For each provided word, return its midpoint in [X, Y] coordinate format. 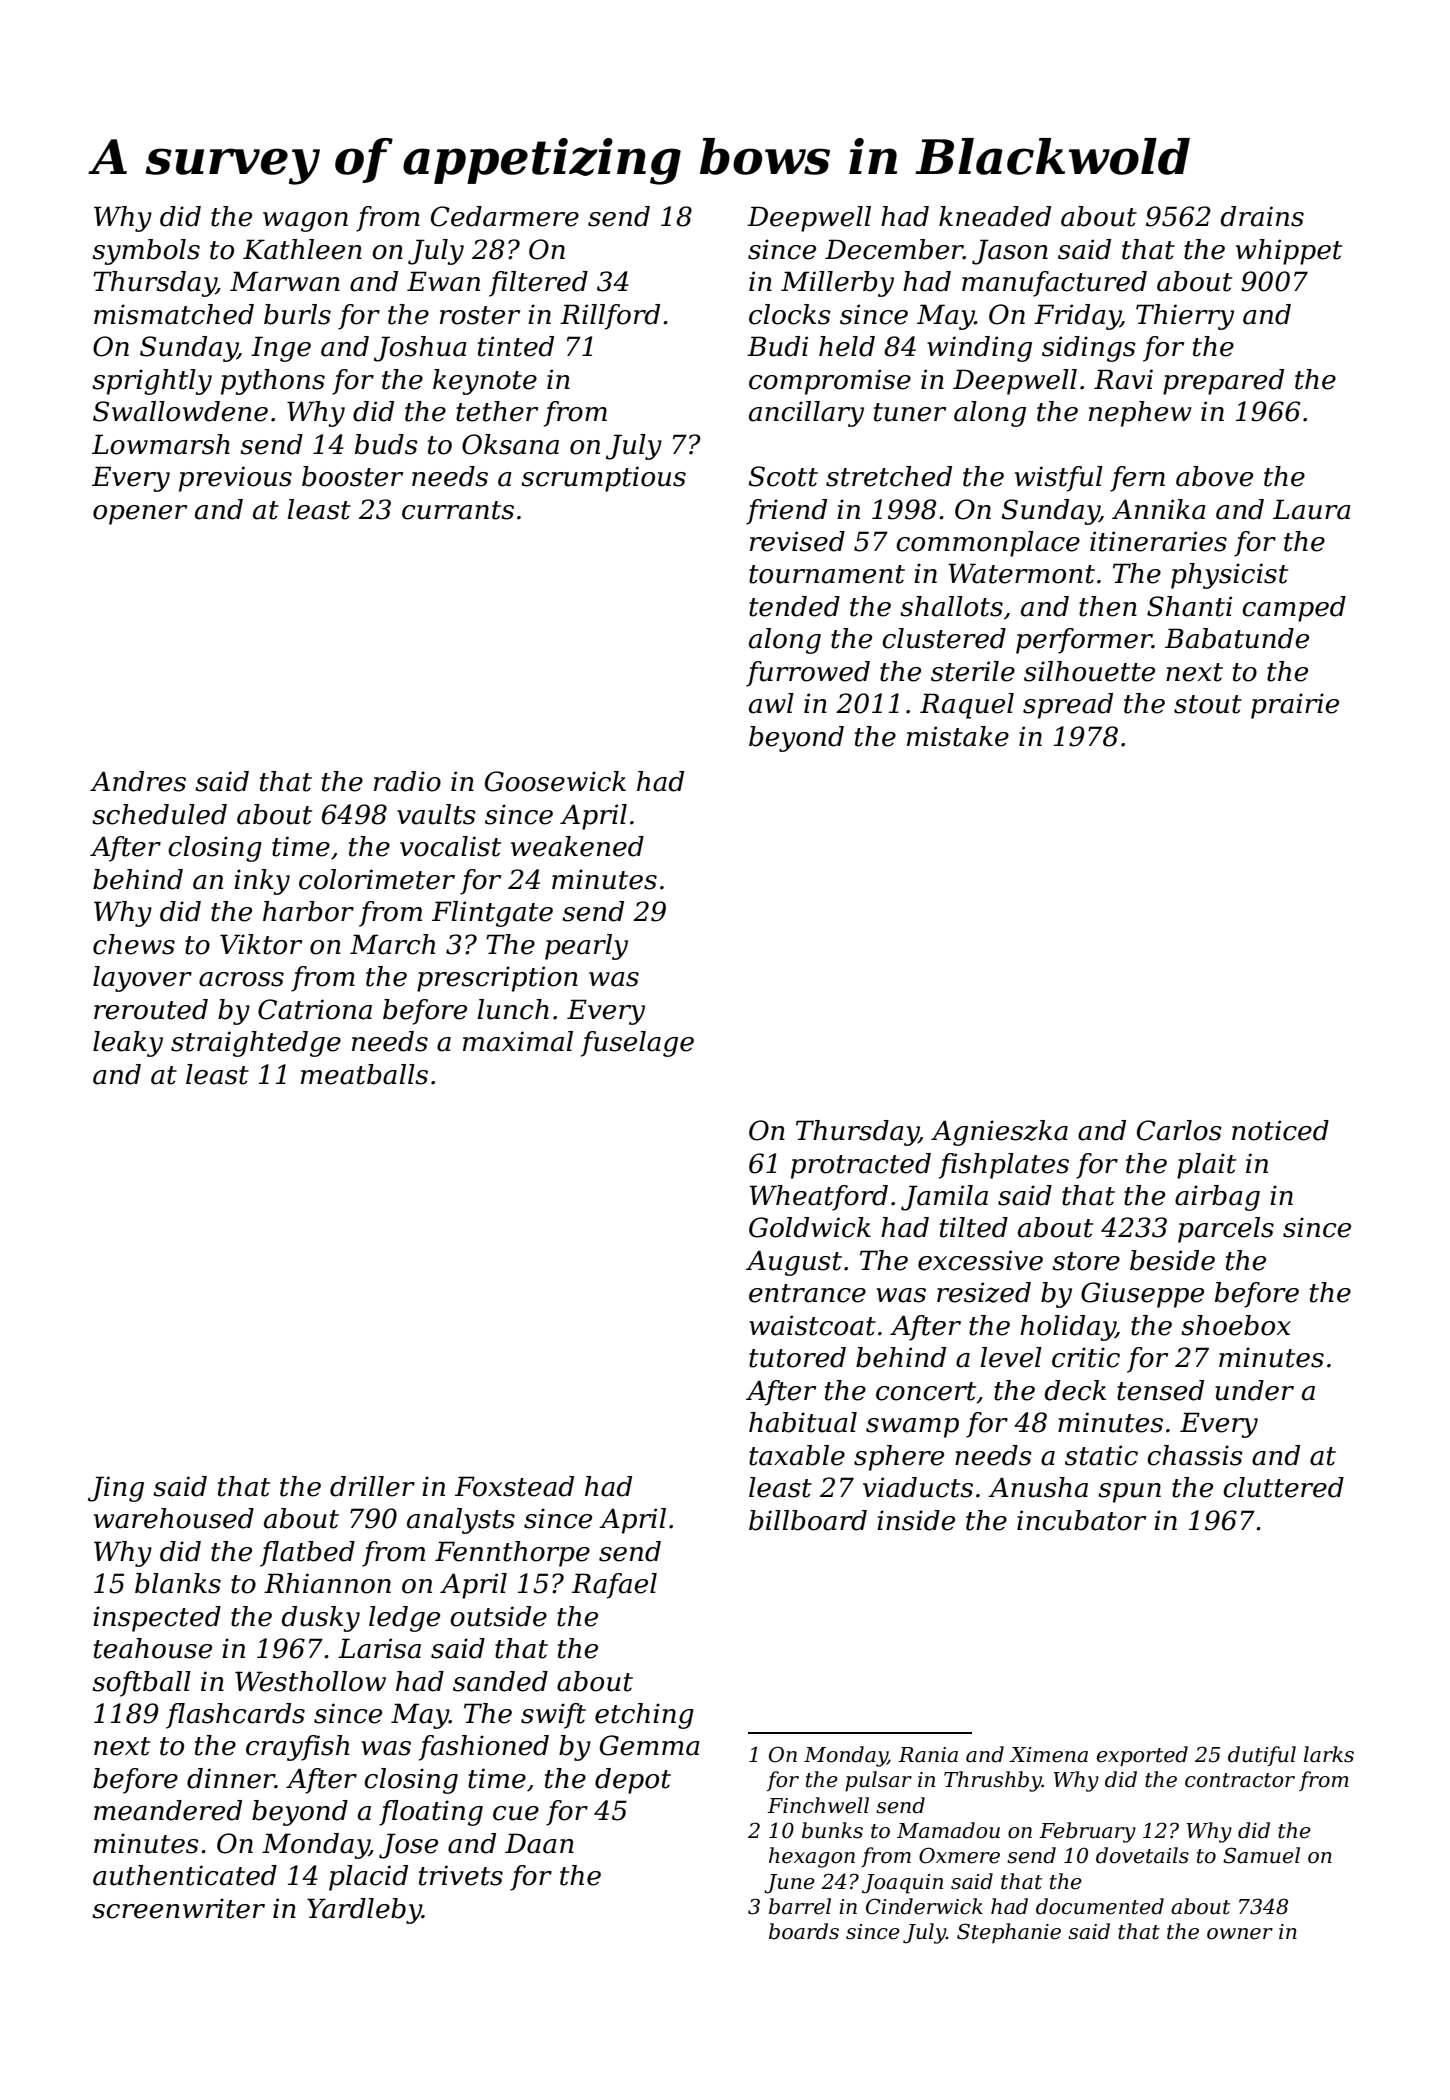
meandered [168, 1810]
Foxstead [514, 1486]
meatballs [364, 1074]
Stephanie [1009, 1933]
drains [1262, 216]
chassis [1195, 1455]
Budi [777, 346]
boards [804, 1931]
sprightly [152, 382]
